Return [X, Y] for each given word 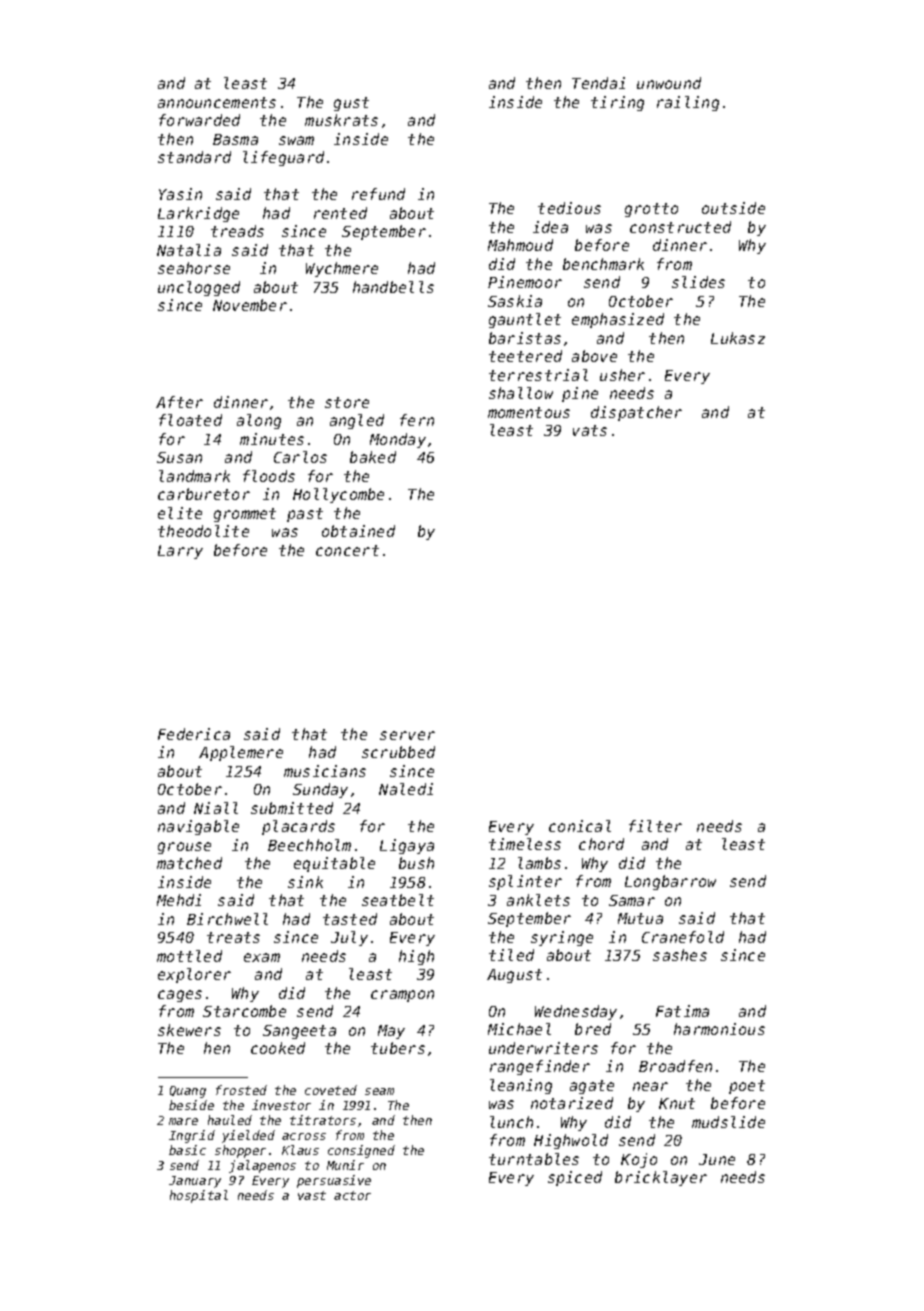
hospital [199, 1196]
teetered [525, 356]
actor [352, 1195]
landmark [194, 476]
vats [590, 430]
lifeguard [283, 158]
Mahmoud [520, 245]
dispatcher [636, 413]
